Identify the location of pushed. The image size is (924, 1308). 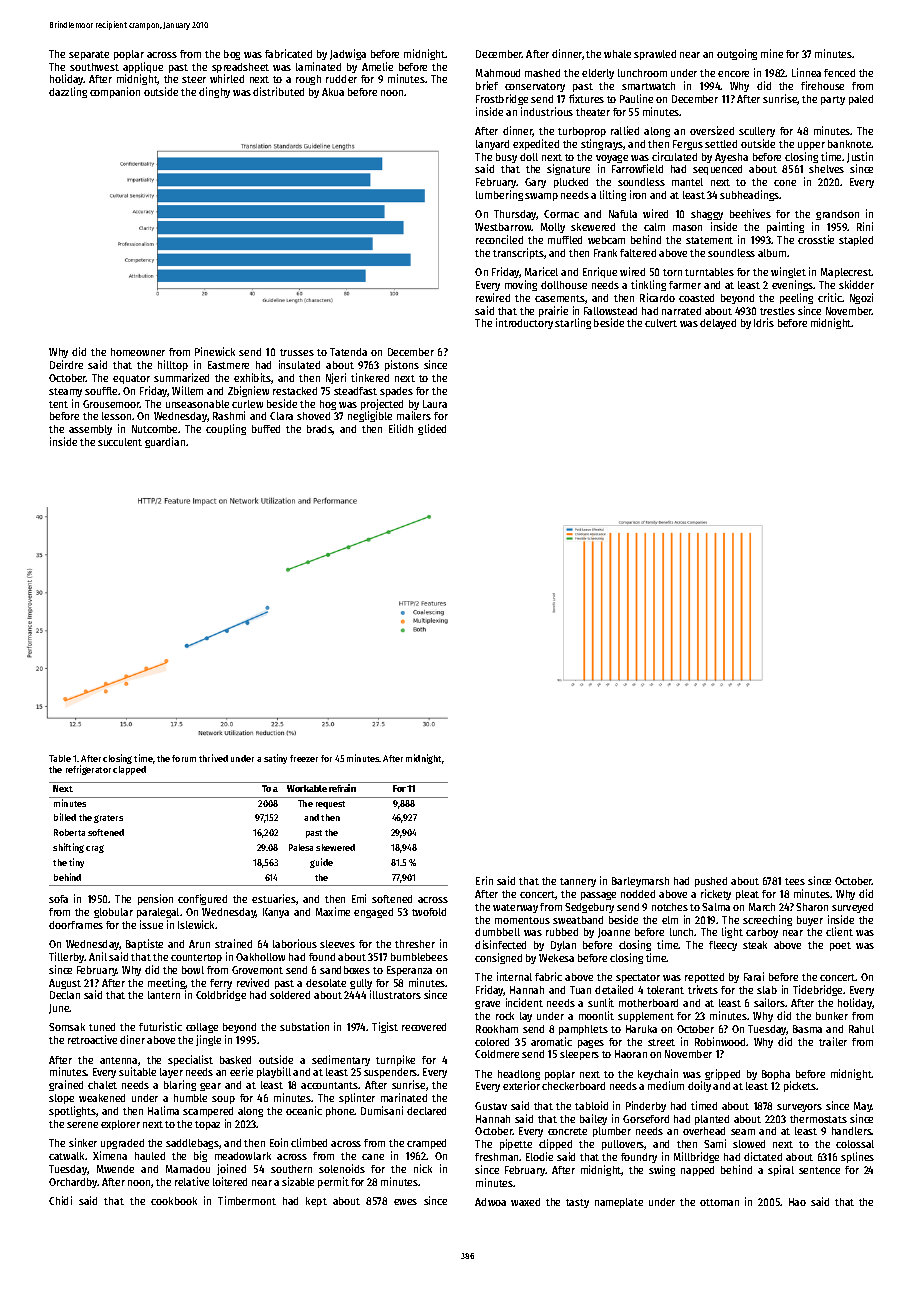
(711, 882).
